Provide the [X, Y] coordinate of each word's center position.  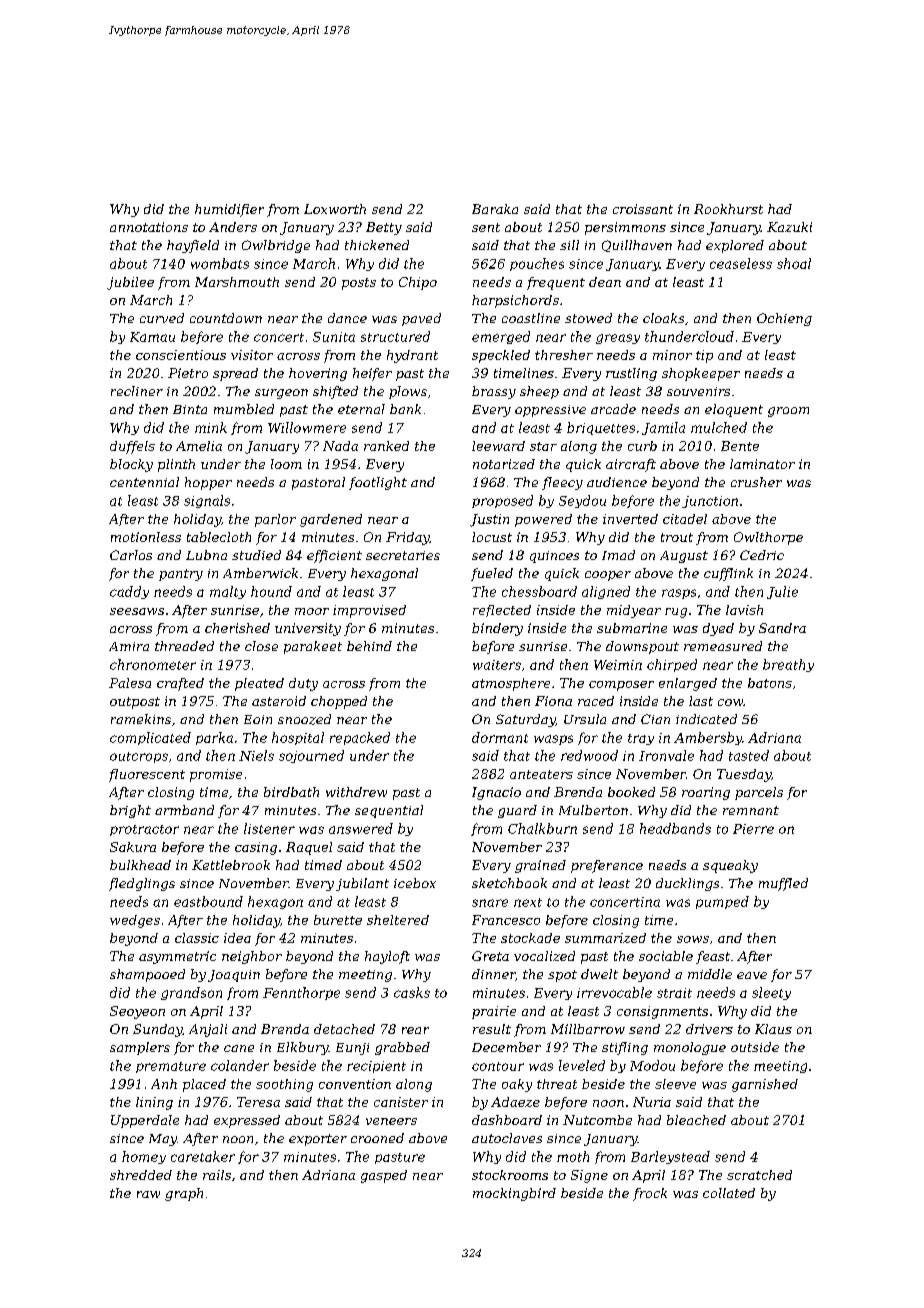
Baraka [495, 209]
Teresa [258, 1102]
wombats [220, 263]
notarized [504, 464]
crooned [377, 1138]
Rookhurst [728, 209]
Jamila [663, 428]
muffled [783, 884]
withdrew [356, 792]
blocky [131, 465]
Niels [256, 755]
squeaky [730, 866]
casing [256, 848]
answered [361, 828]
